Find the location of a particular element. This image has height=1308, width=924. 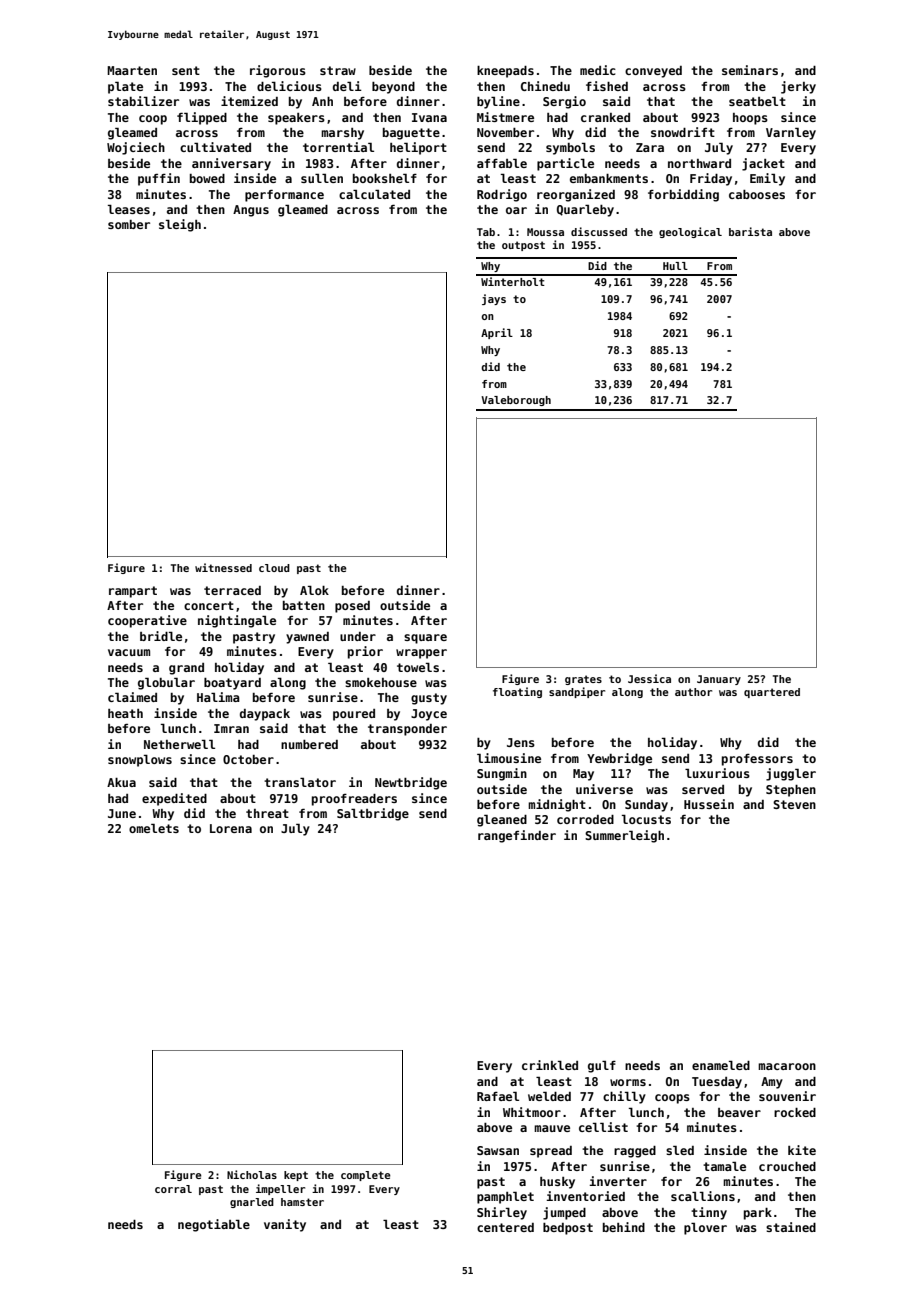

corral is located at coordinates (173, 1189).
